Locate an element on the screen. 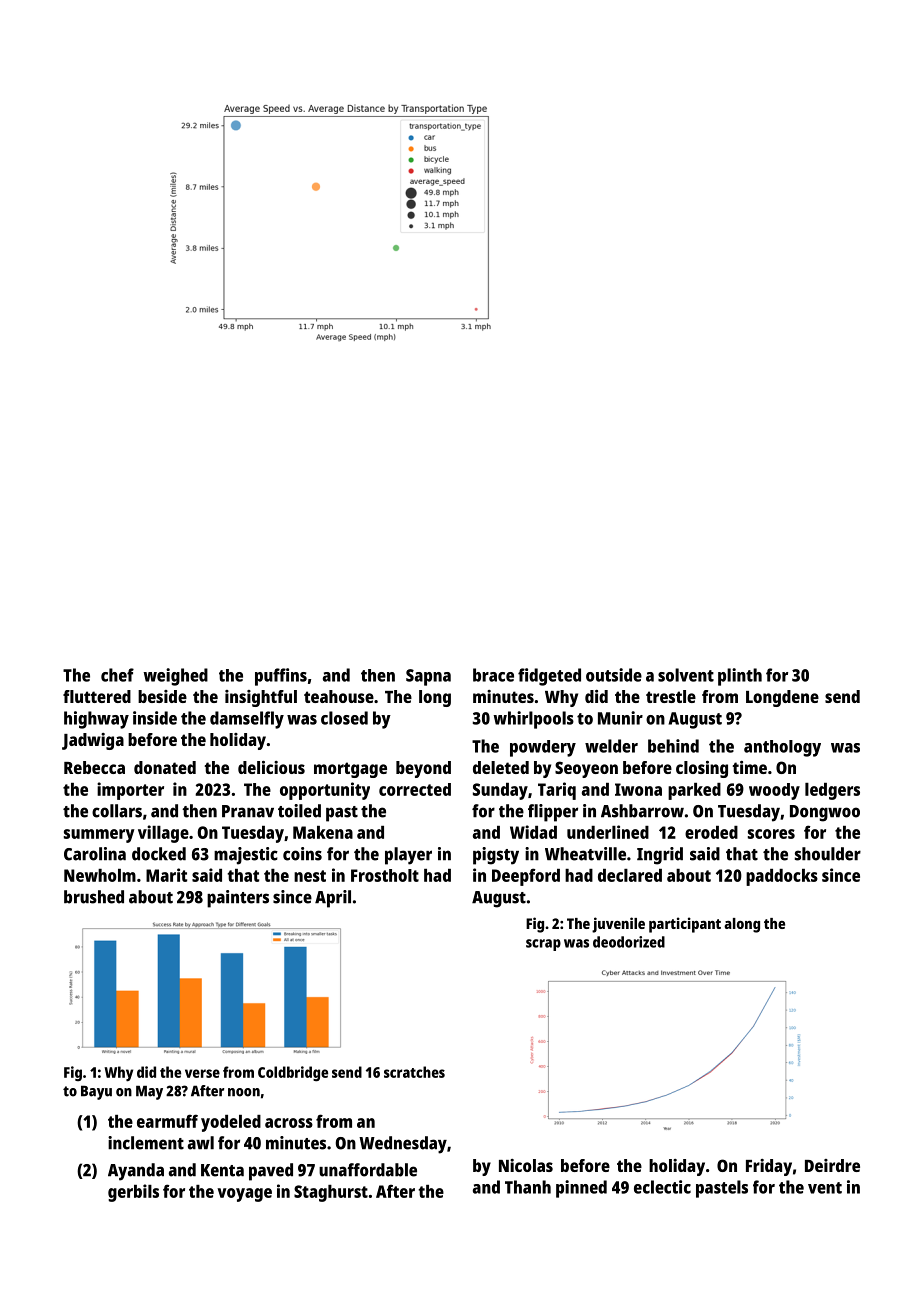  Ingrid is located at coordinates (660, 856).
